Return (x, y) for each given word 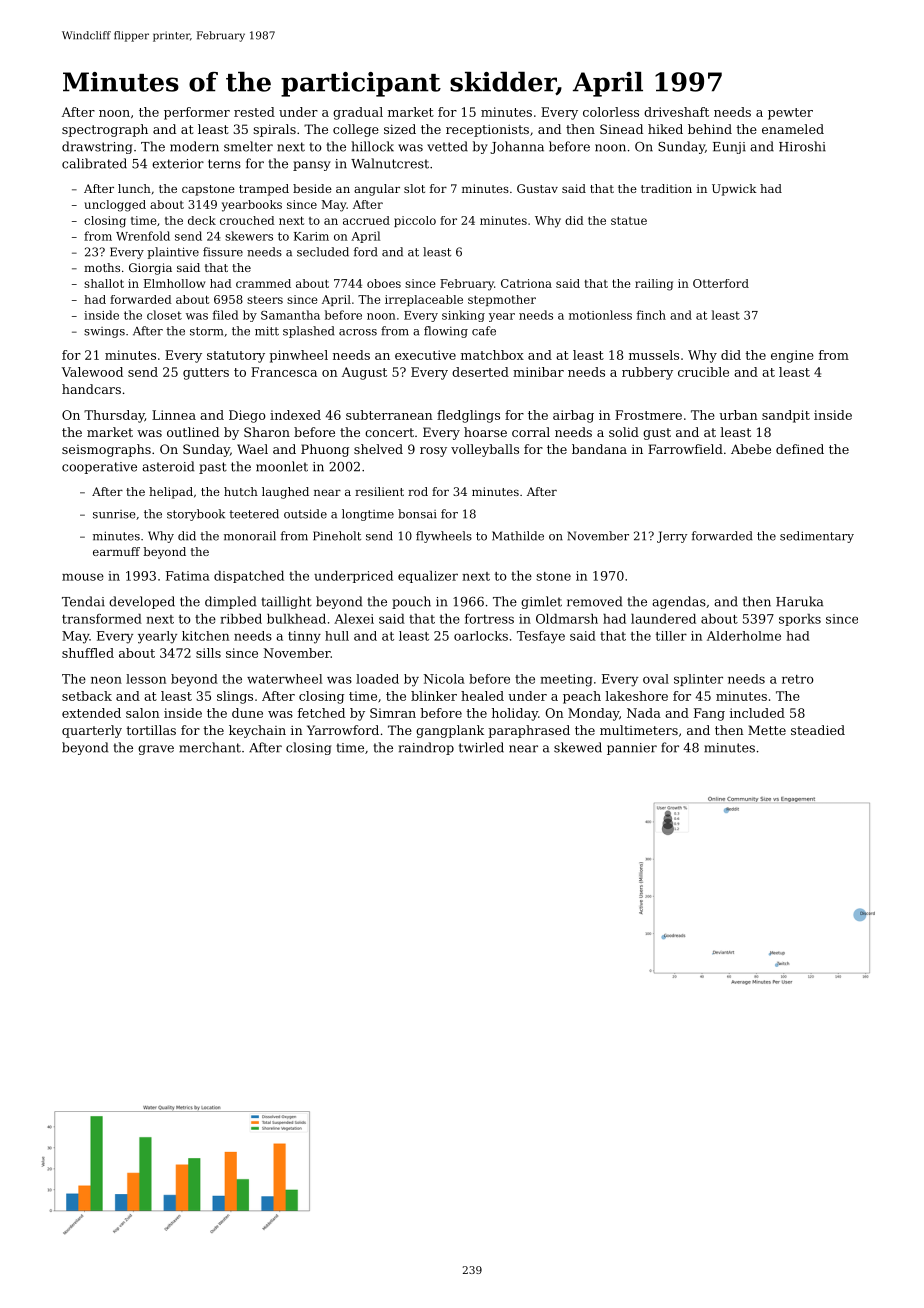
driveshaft (676, 112)
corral (531, 432)
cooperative (99, 468)
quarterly (92, 731)
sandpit (786, 416)
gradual (358, 113)
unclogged (115, 206)
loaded (377, 679)
